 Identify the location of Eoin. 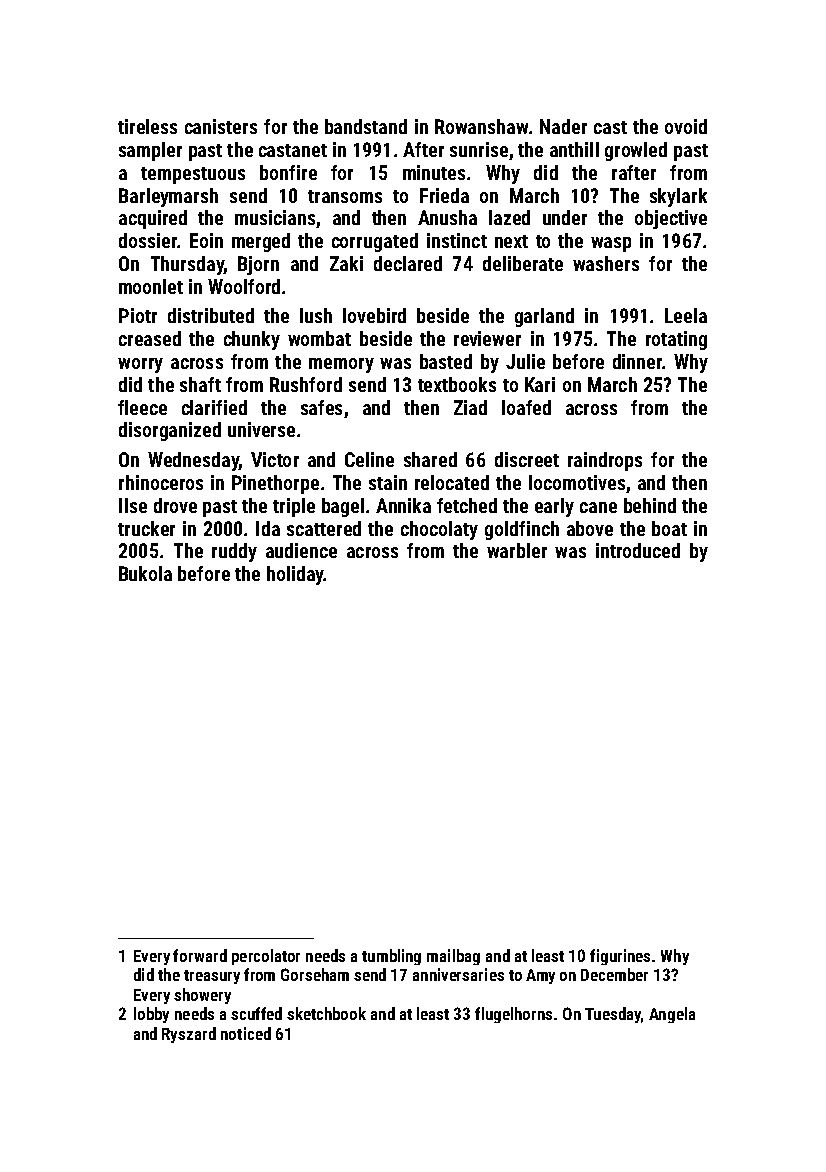
(206, 240).
